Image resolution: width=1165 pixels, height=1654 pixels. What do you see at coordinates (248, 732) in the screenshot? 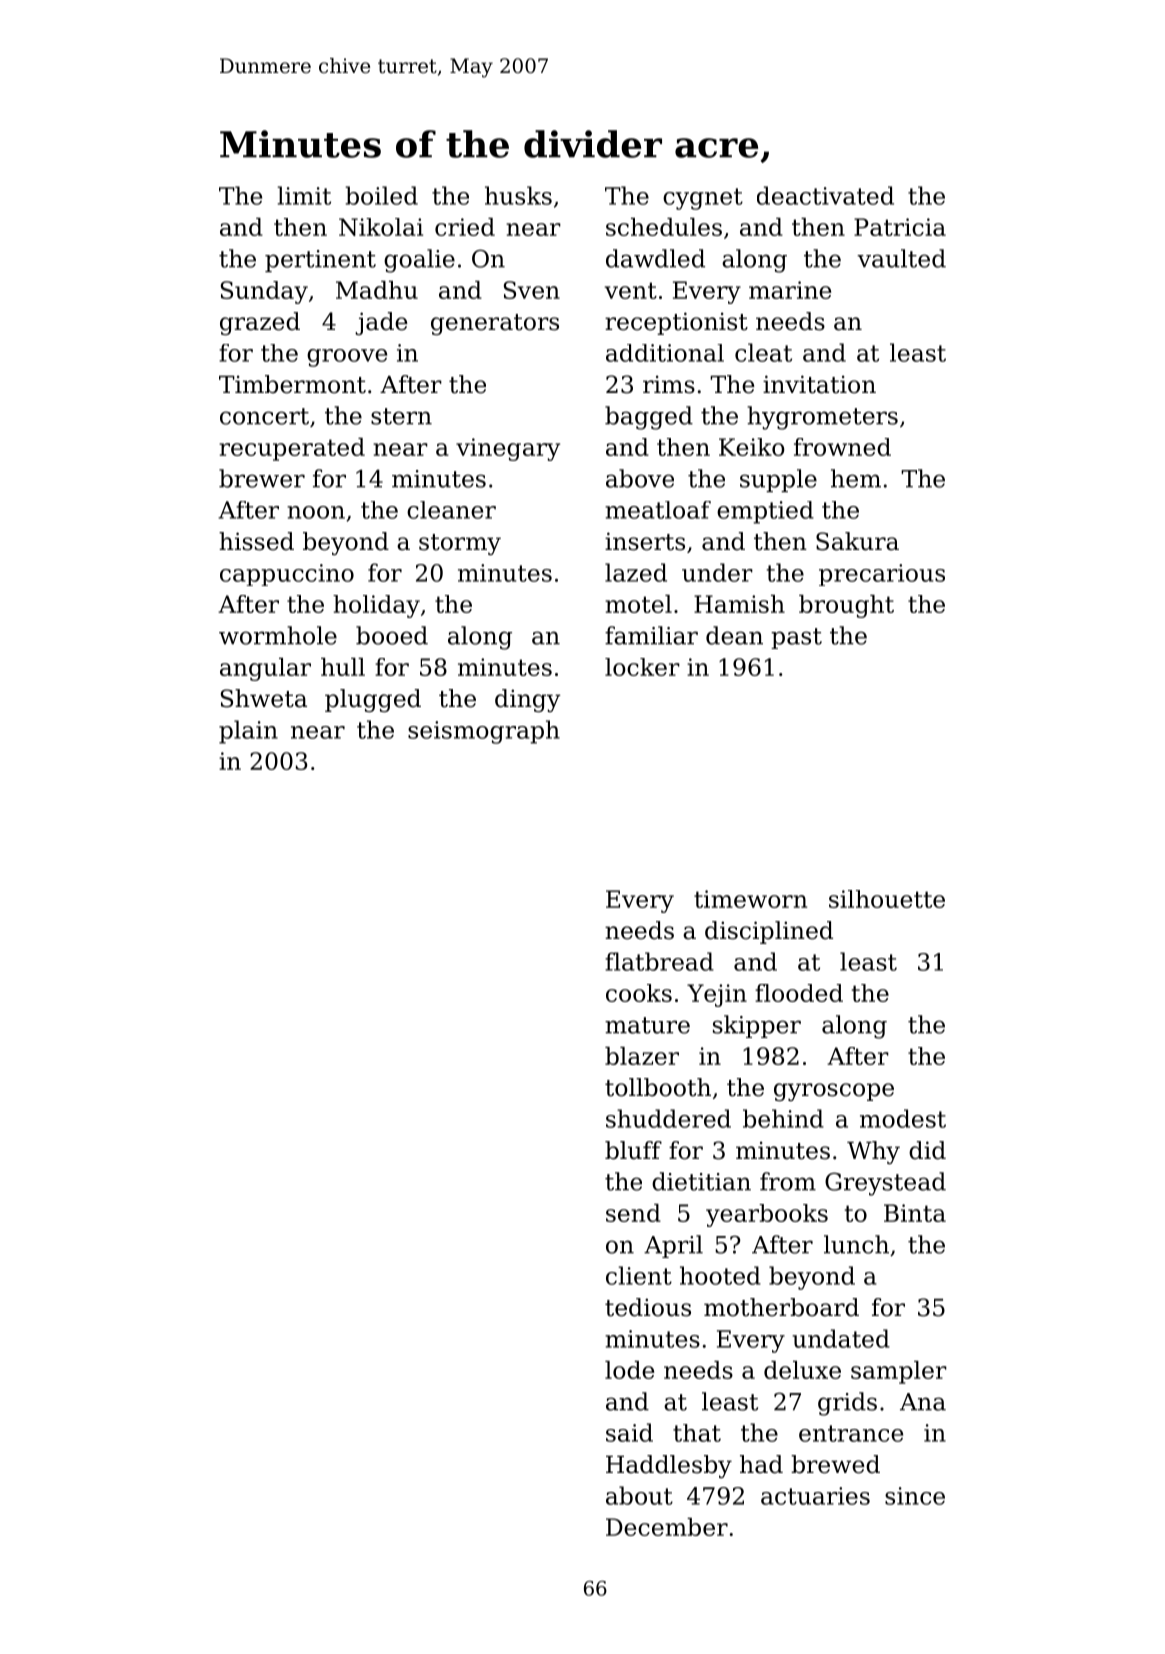
I see `plain` at bounding box center [248, 732].
